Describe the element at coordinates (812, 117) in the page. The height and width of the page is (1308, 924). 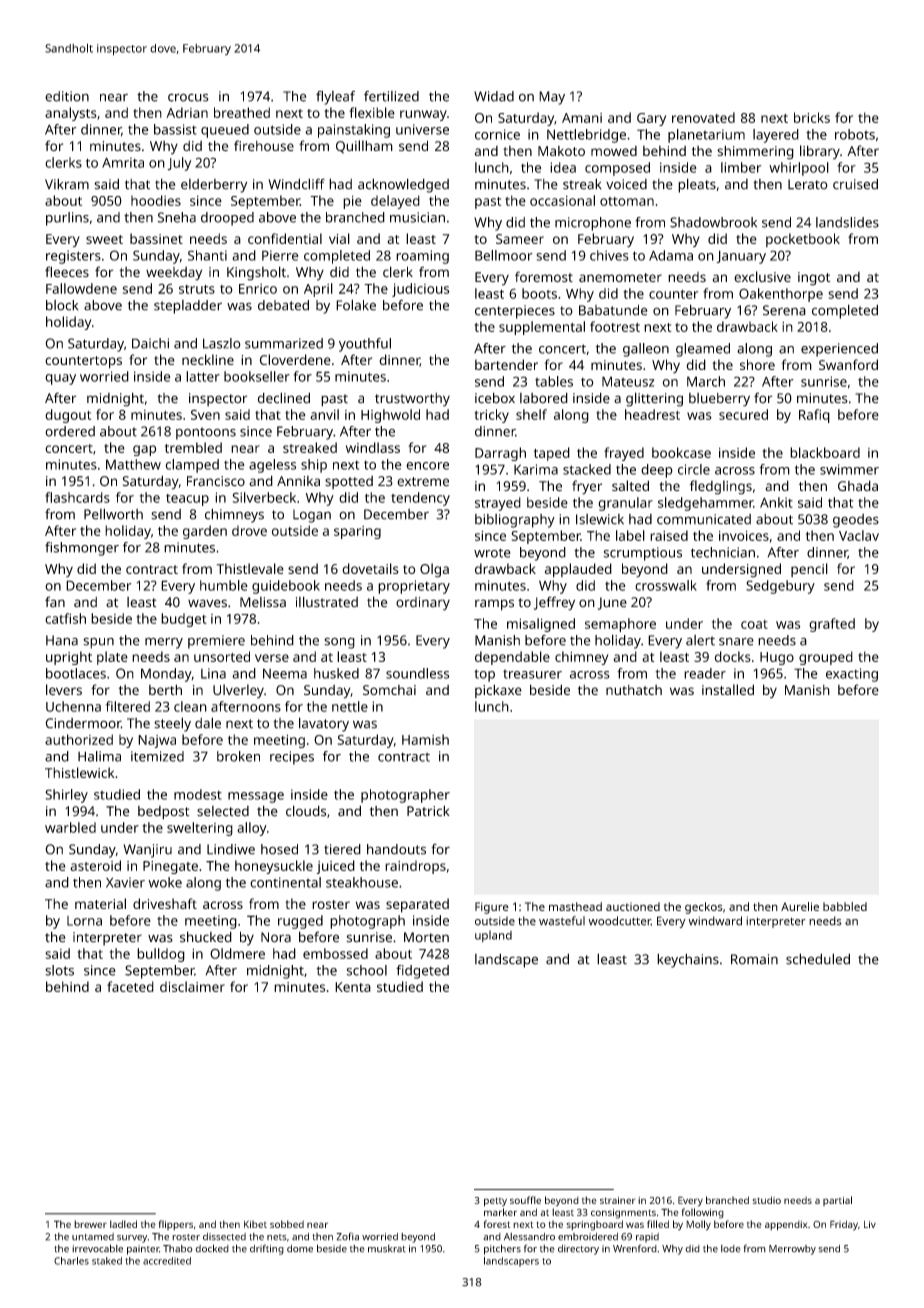
I see `bricks` at that location.
